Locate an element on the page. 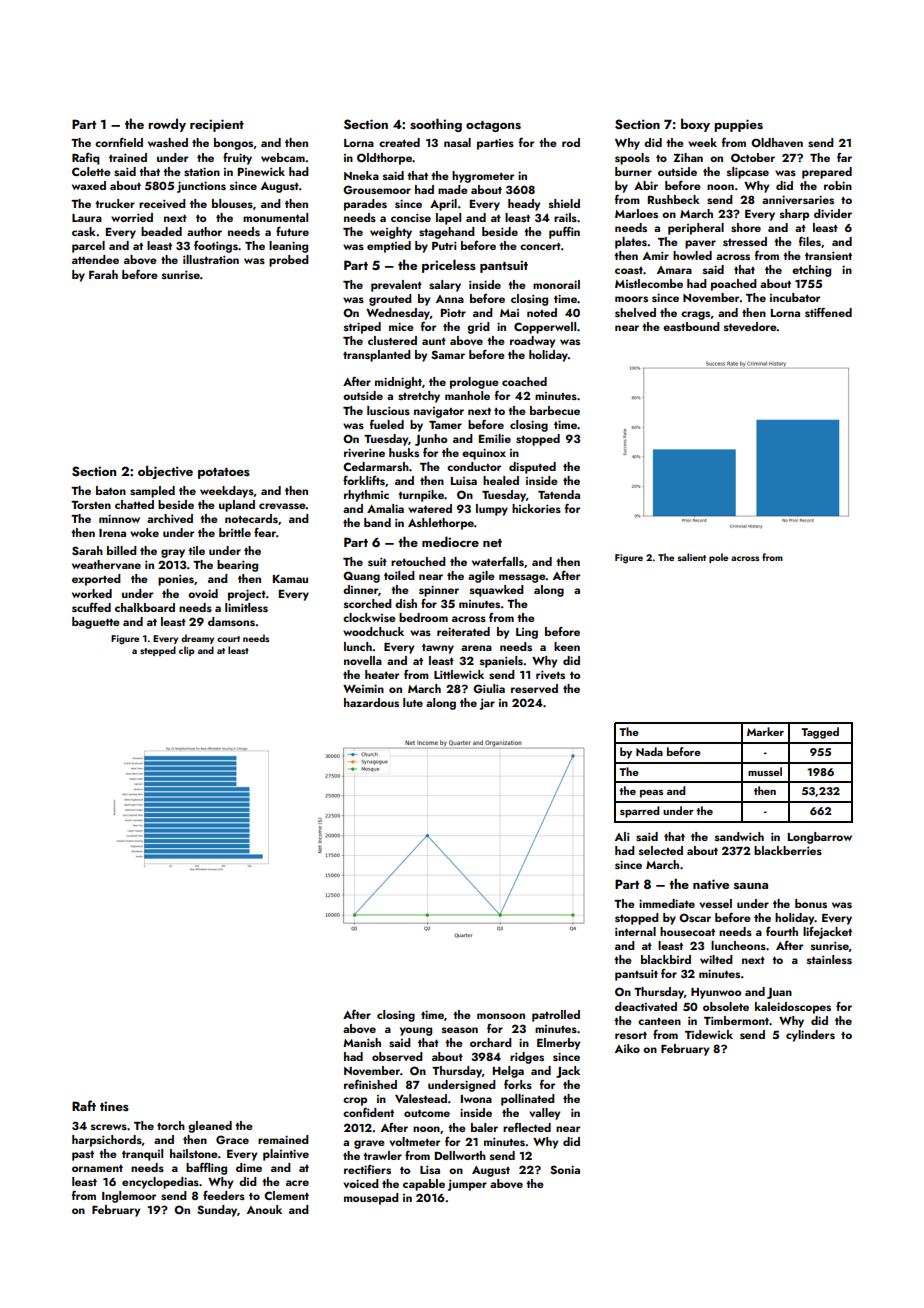  valley is located at coordinates (544, 1114).
